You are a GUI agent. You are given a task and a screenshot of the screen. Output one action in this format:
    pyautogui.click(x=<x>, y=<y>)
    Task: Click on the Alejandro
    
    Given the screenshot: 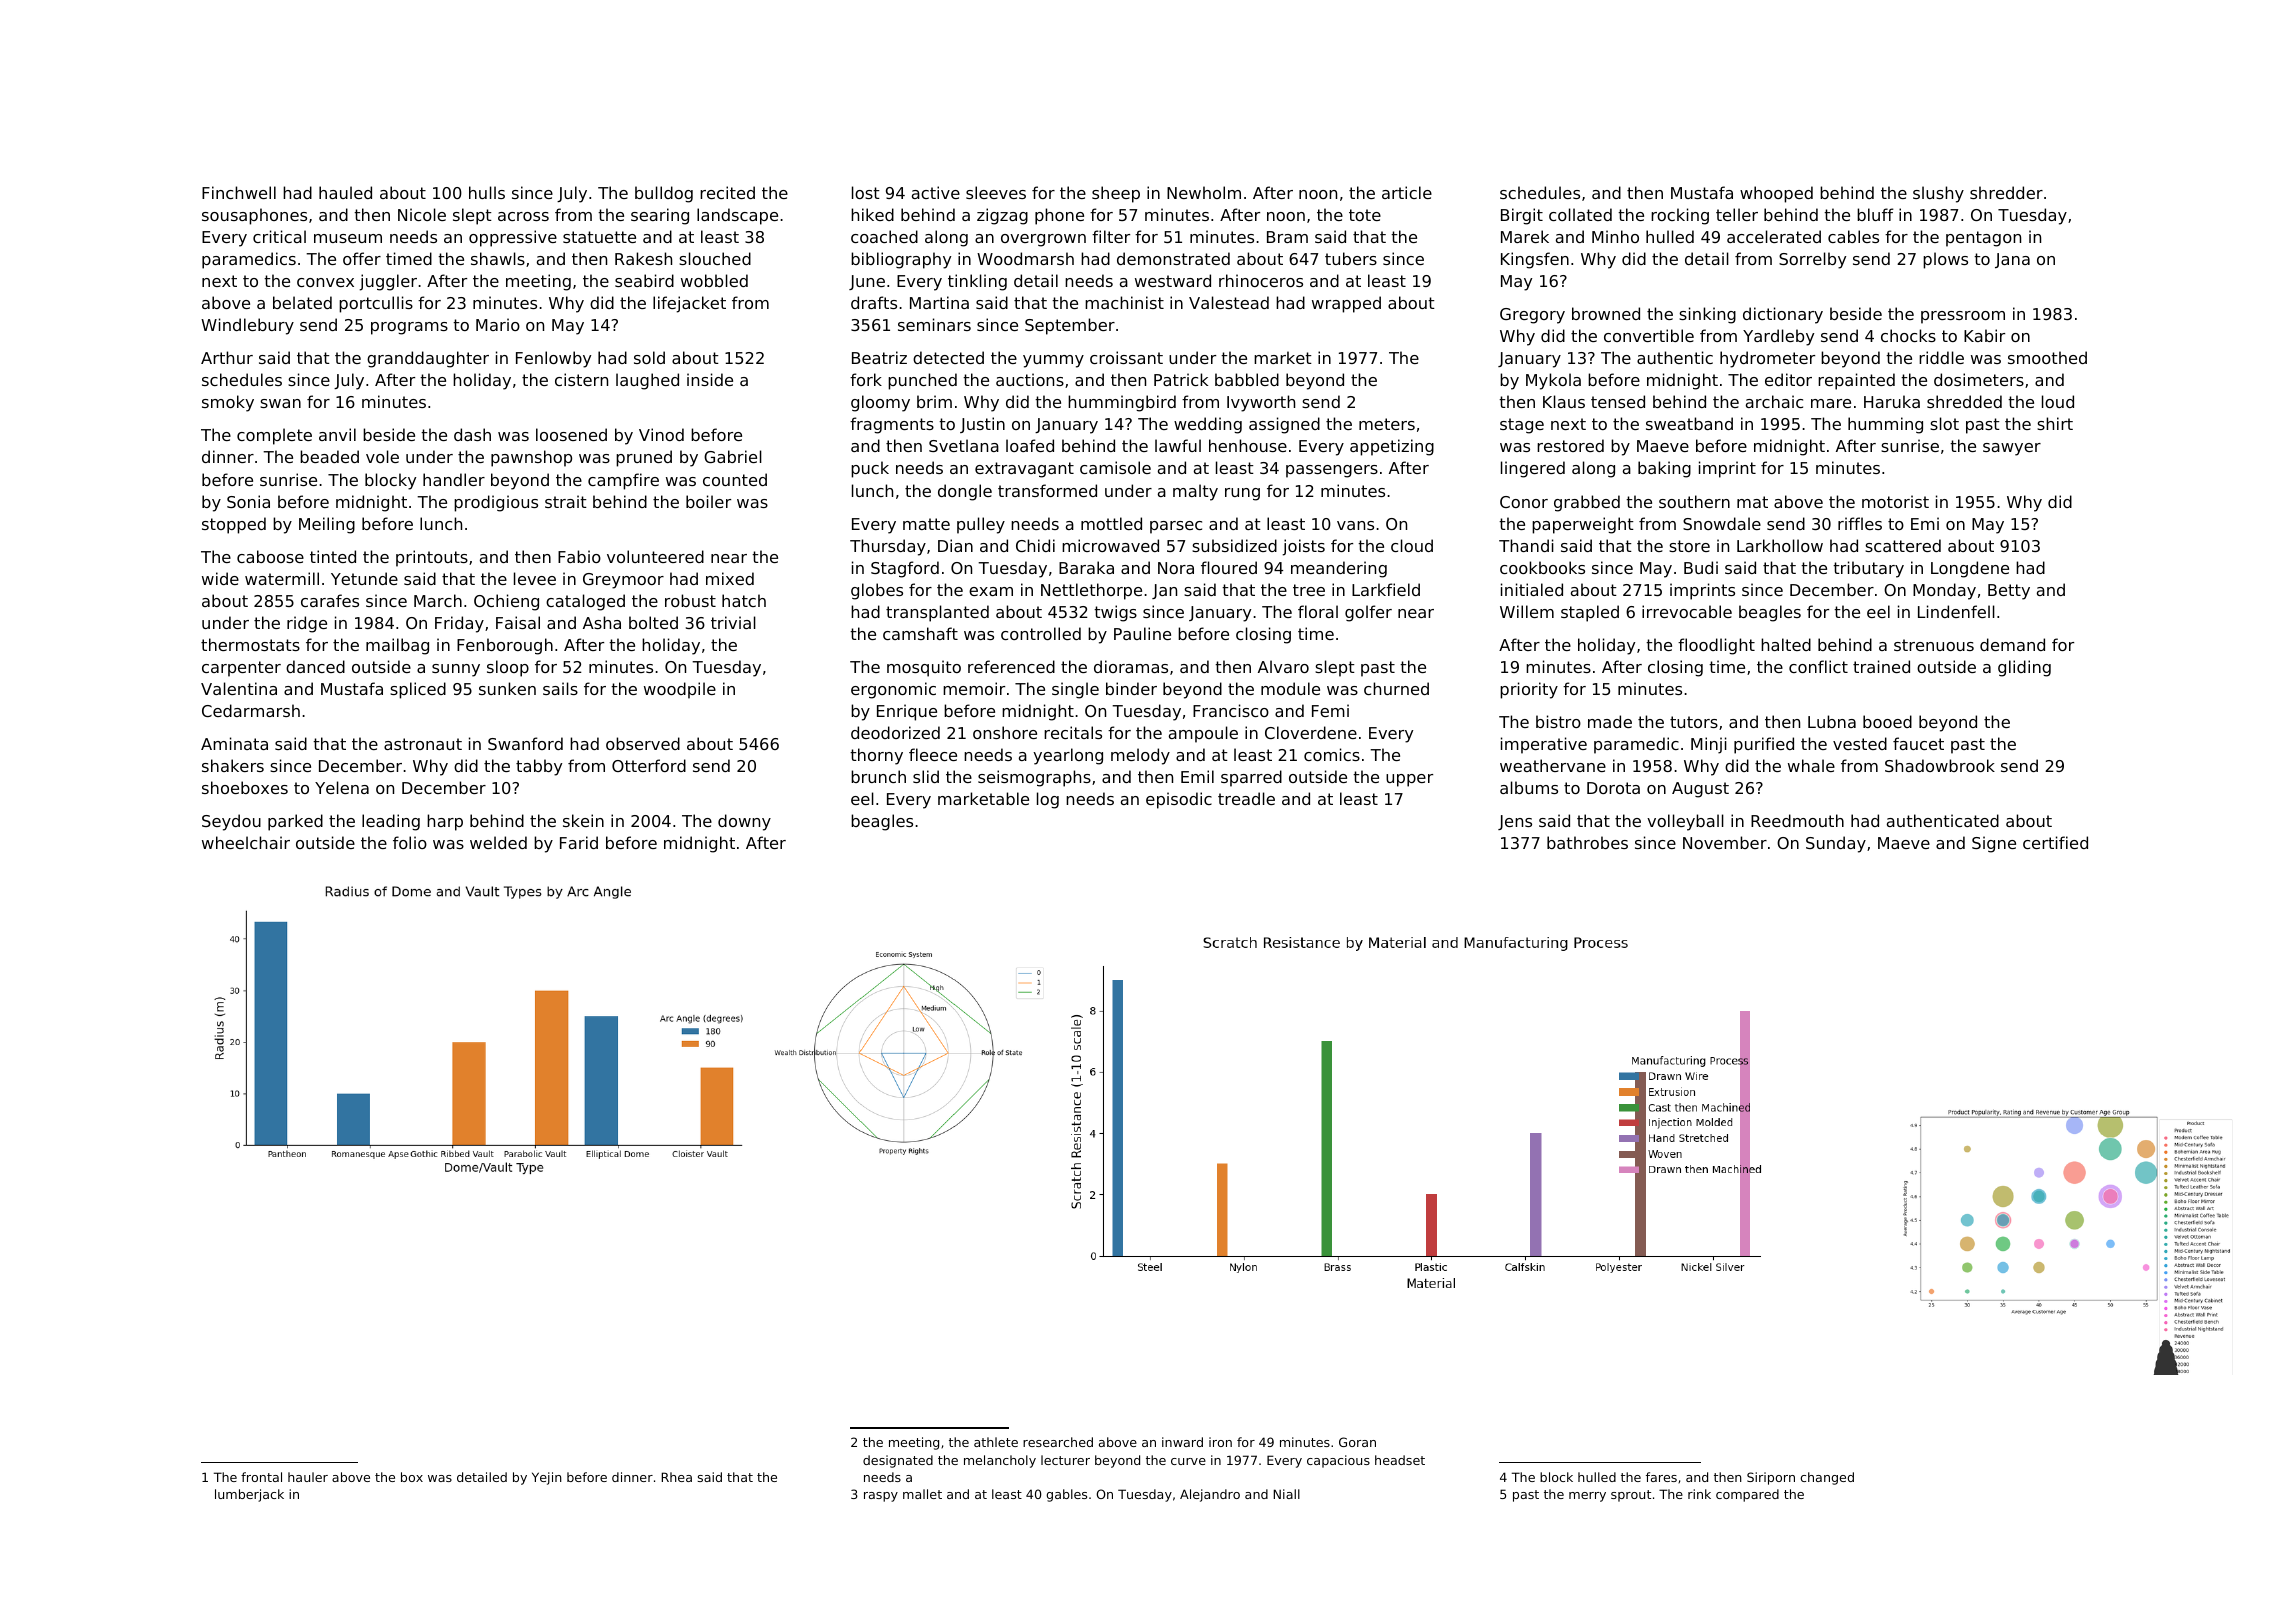 What is the action you would take?
    pyautogui.click(x=1210, y=1495)
